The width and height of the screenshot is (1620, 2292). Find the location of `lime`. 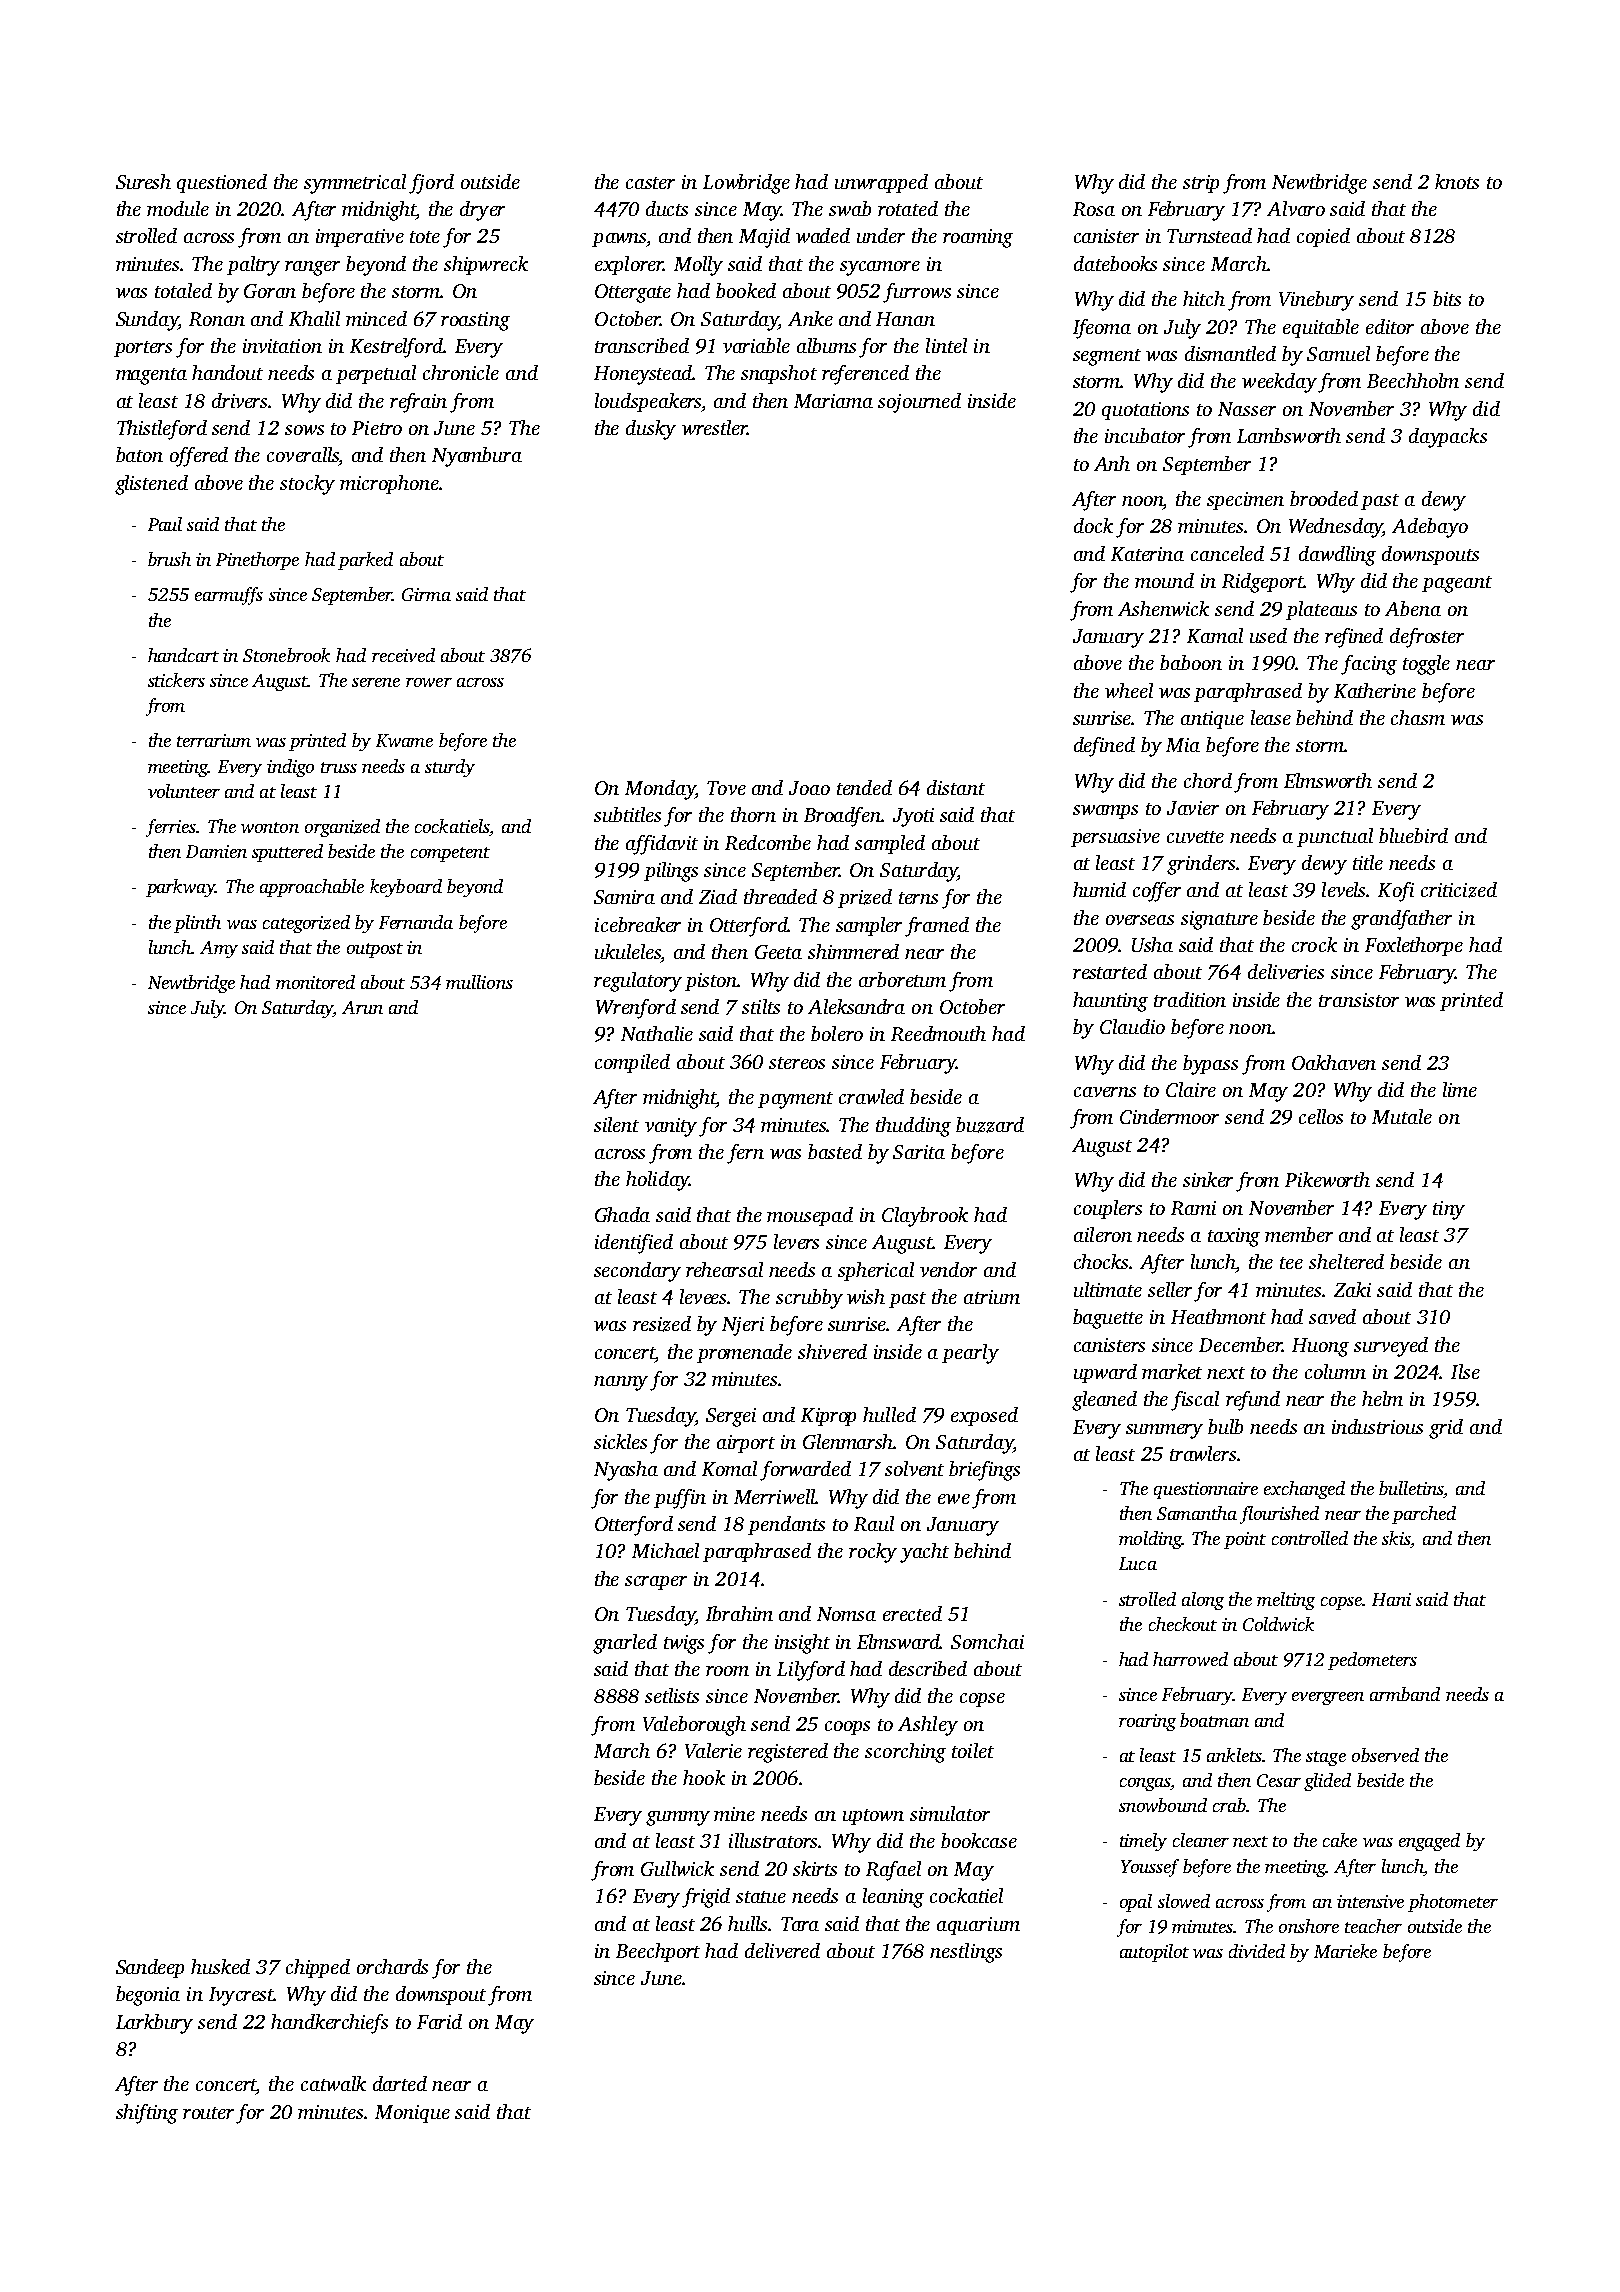

lime is located at coordinates (1460, 1089).
